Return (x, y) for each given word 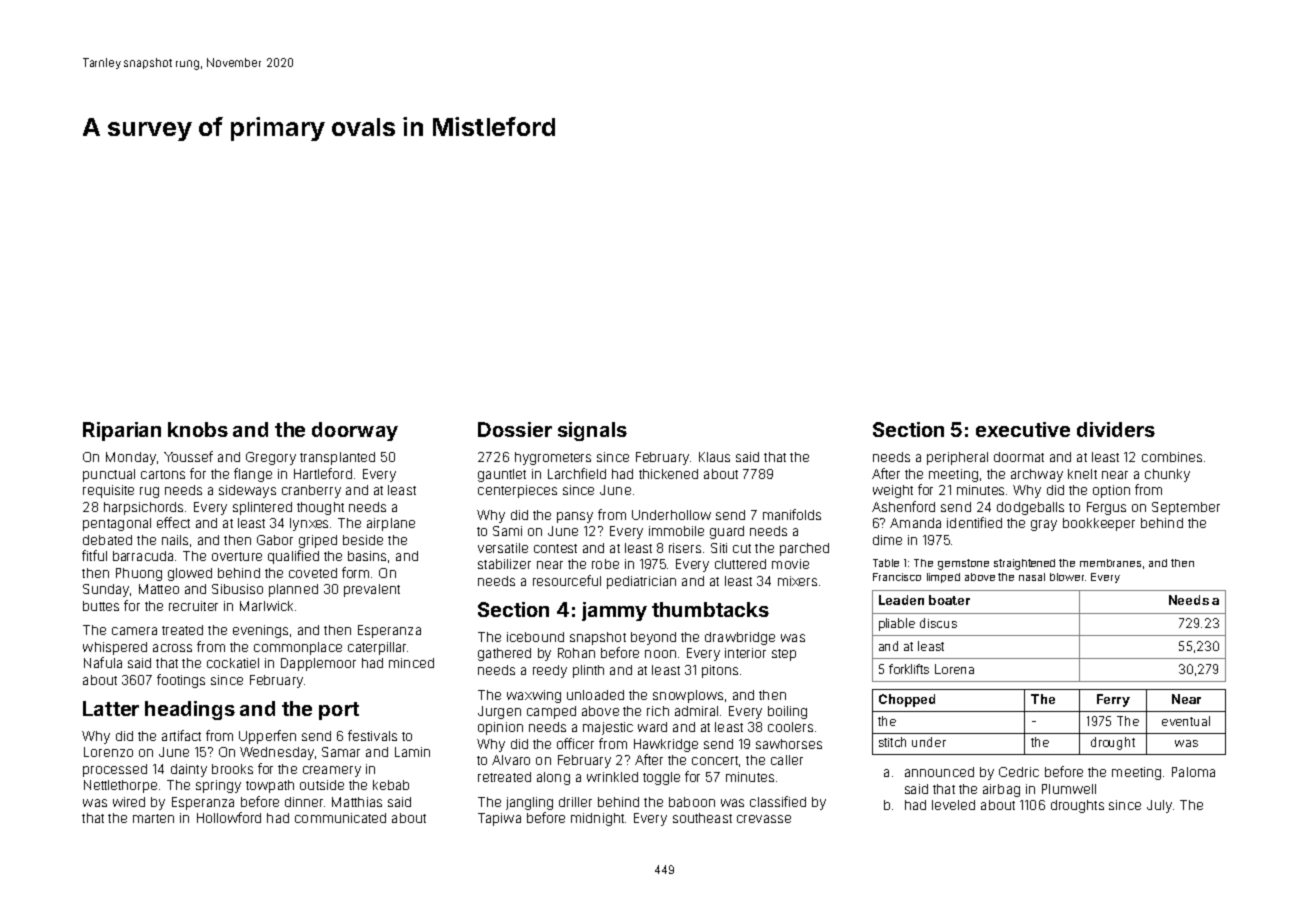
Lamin (412, 752)
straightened (1024, 564)
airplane (391, 524)
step (784, 655)
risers (685, 548)
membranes (1110, 563)
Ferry (1113, 700)
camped (551, 712)
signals (592, 431)
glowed (190, 574)
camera (134, 631)
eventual (1186, 721)
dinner (304, 802)
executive (1023, 429)
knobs (198, 429)
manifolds (792, 514)
